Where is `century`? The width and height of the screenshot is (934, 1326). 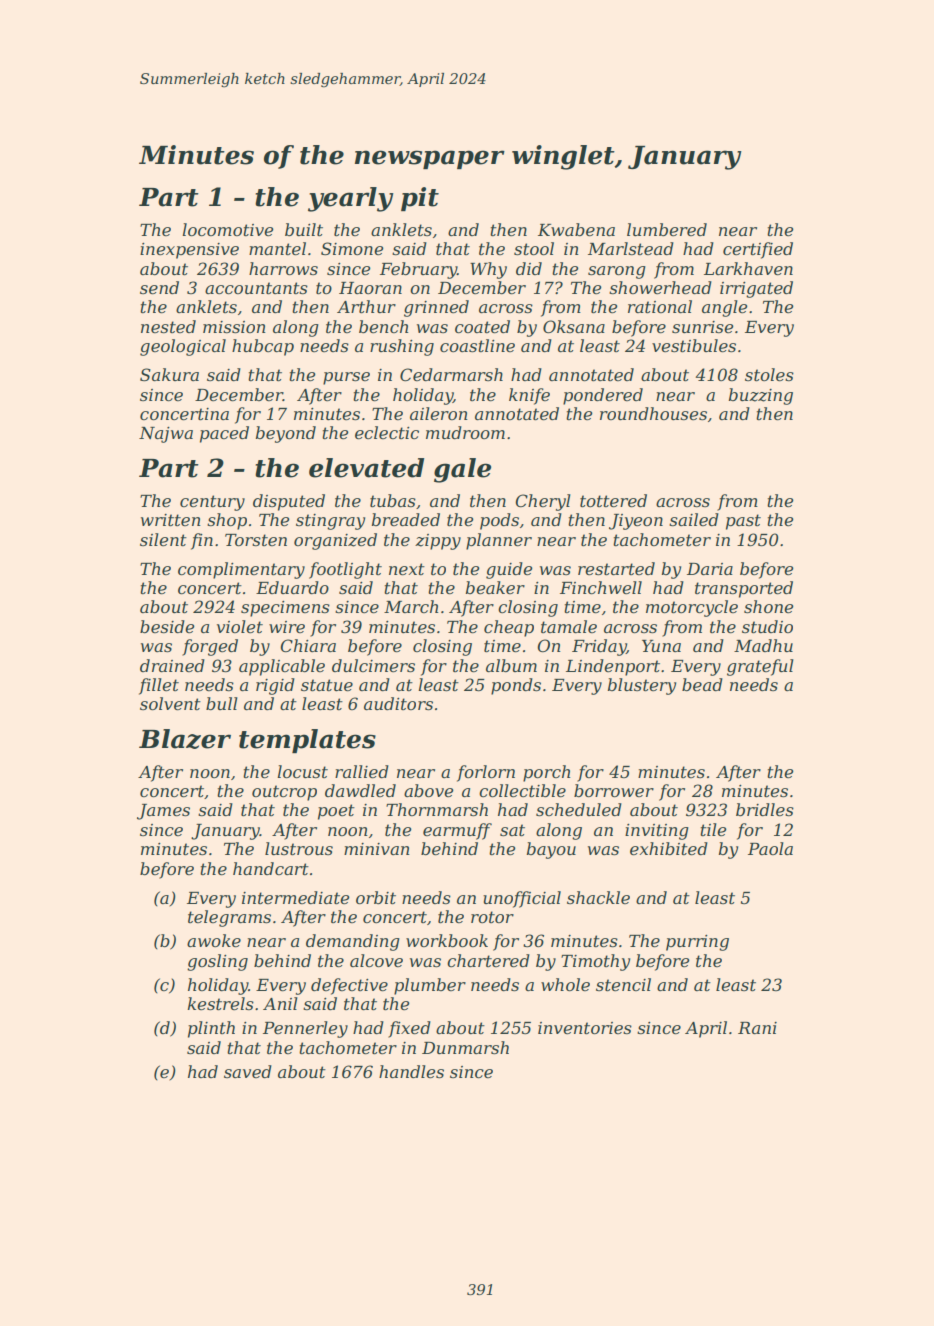 century is located at coordinates (212, 503).
